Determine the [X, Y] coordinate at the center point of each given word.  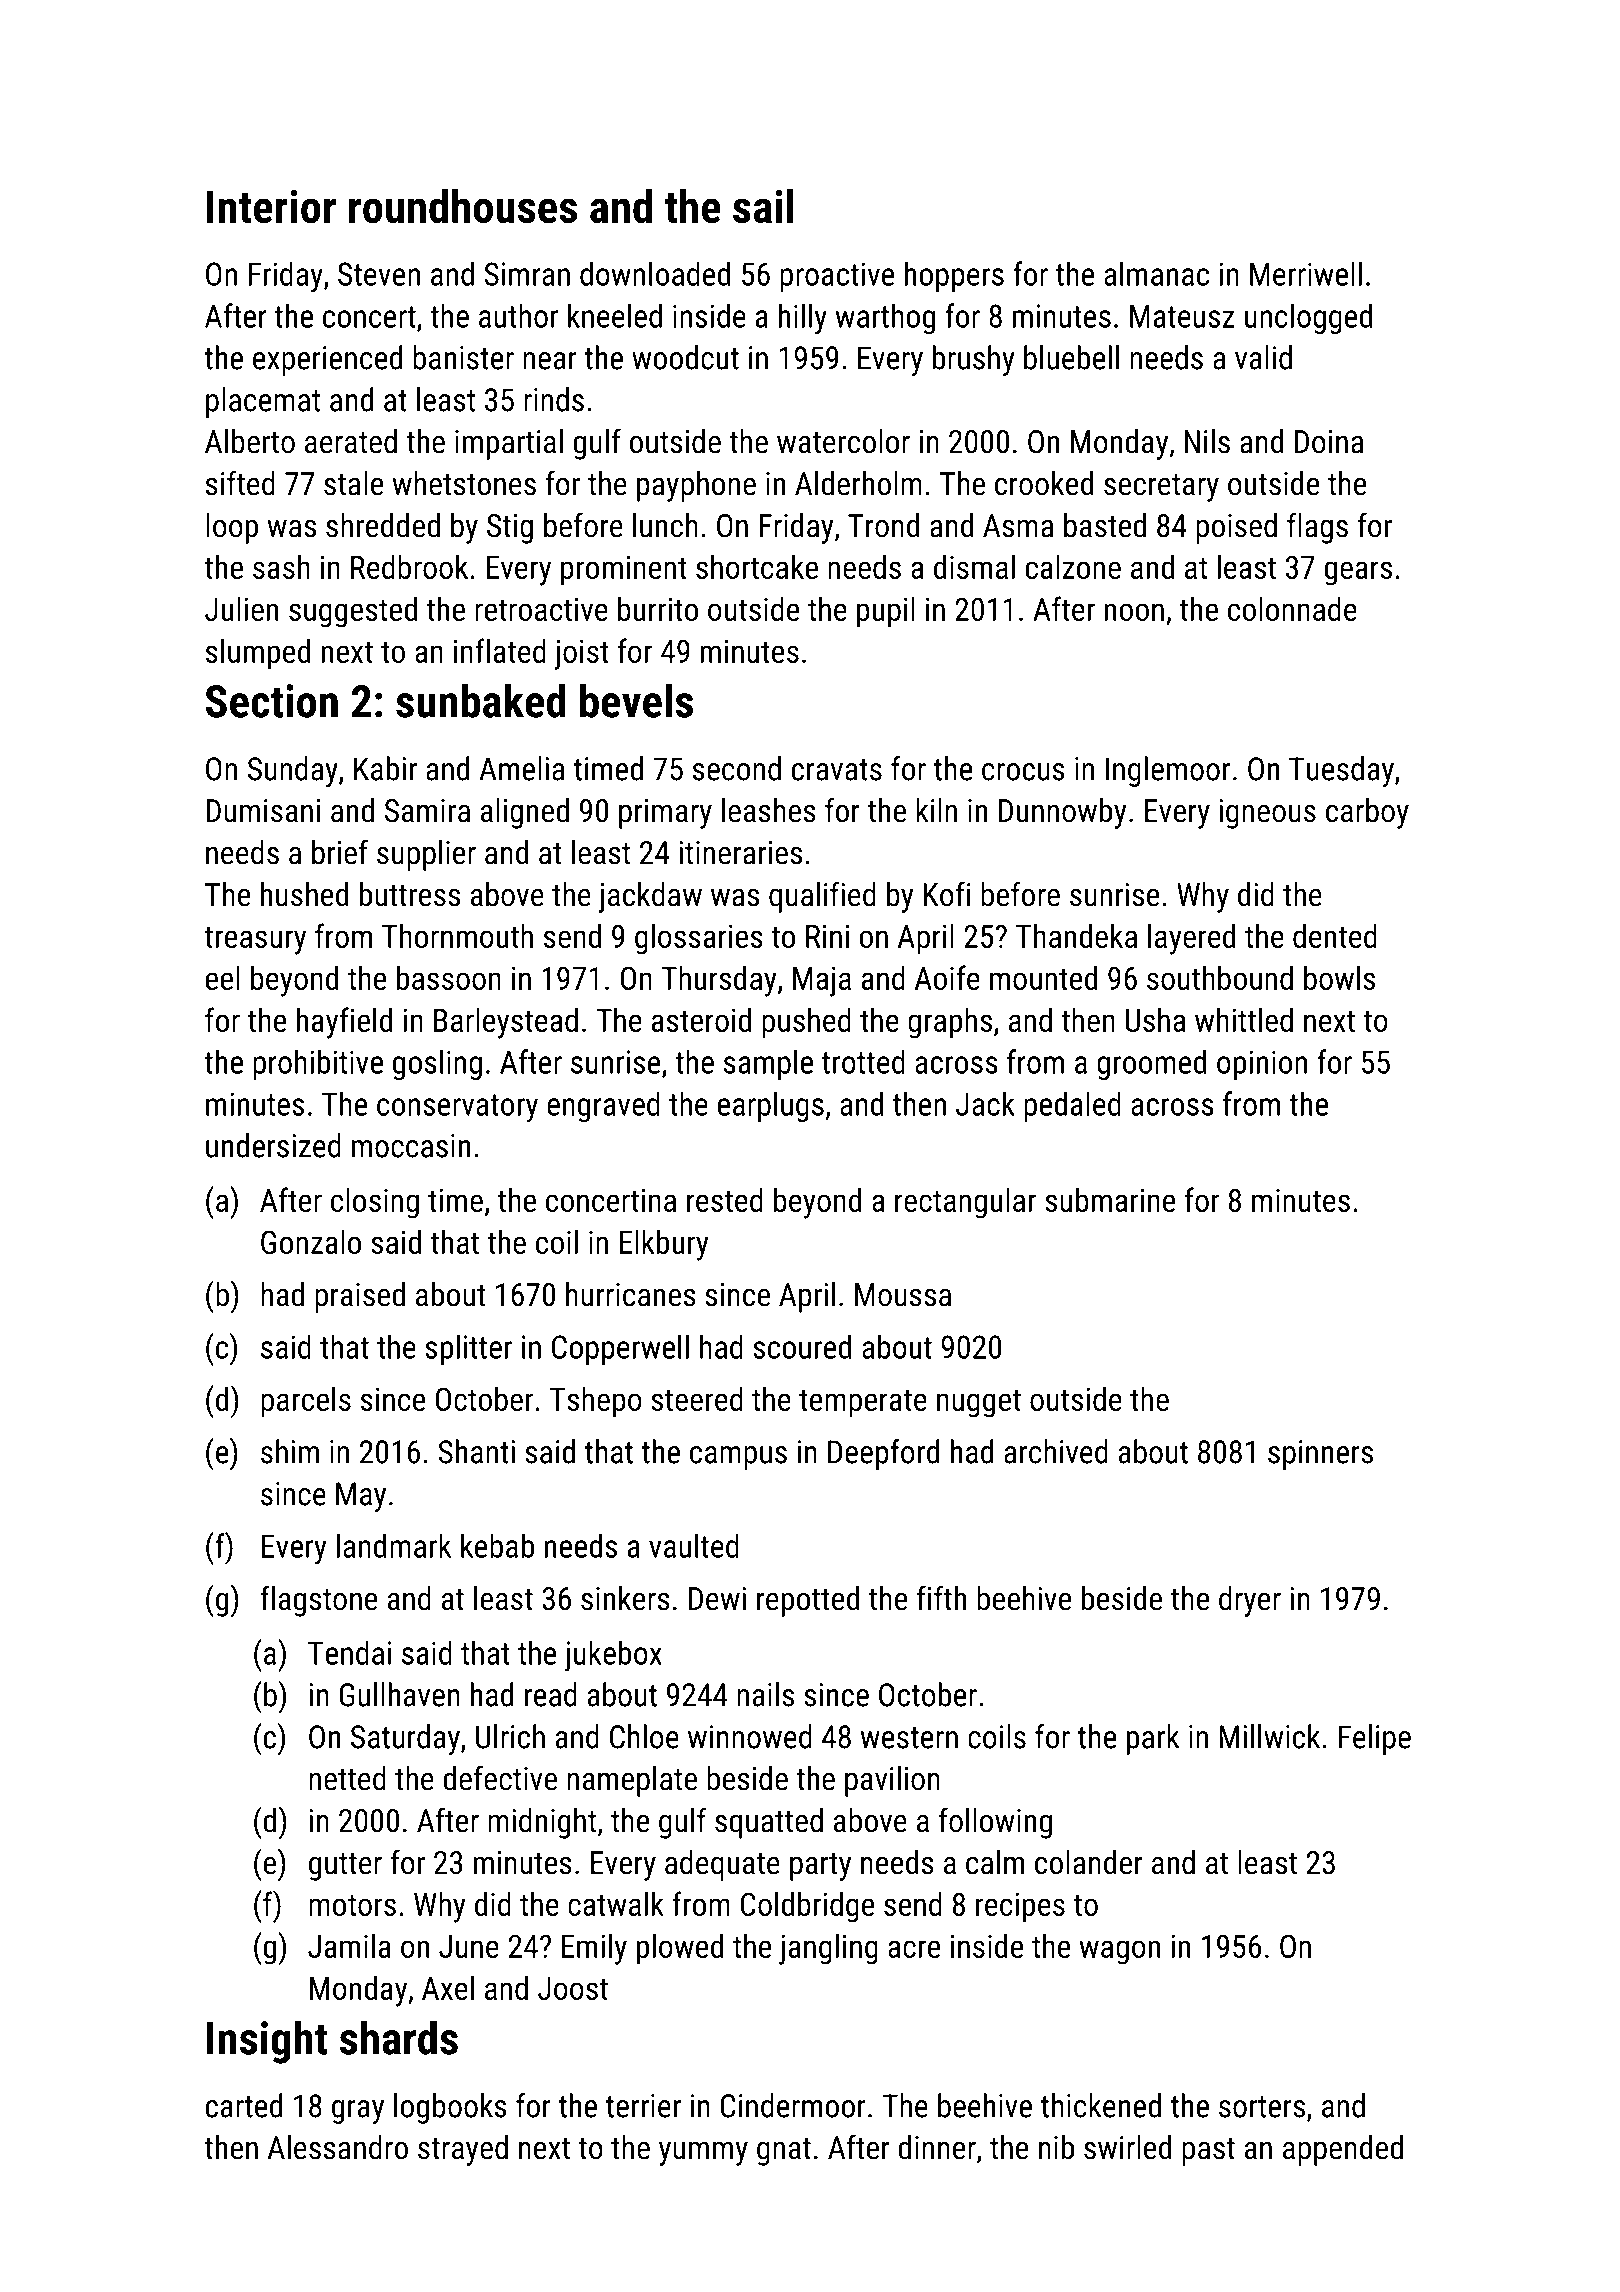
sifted [240, 483]
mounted [1043, 978]
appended [1343, 2150]
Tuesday [1341, 771]
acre [914, 1949]
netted [347, 1778]
